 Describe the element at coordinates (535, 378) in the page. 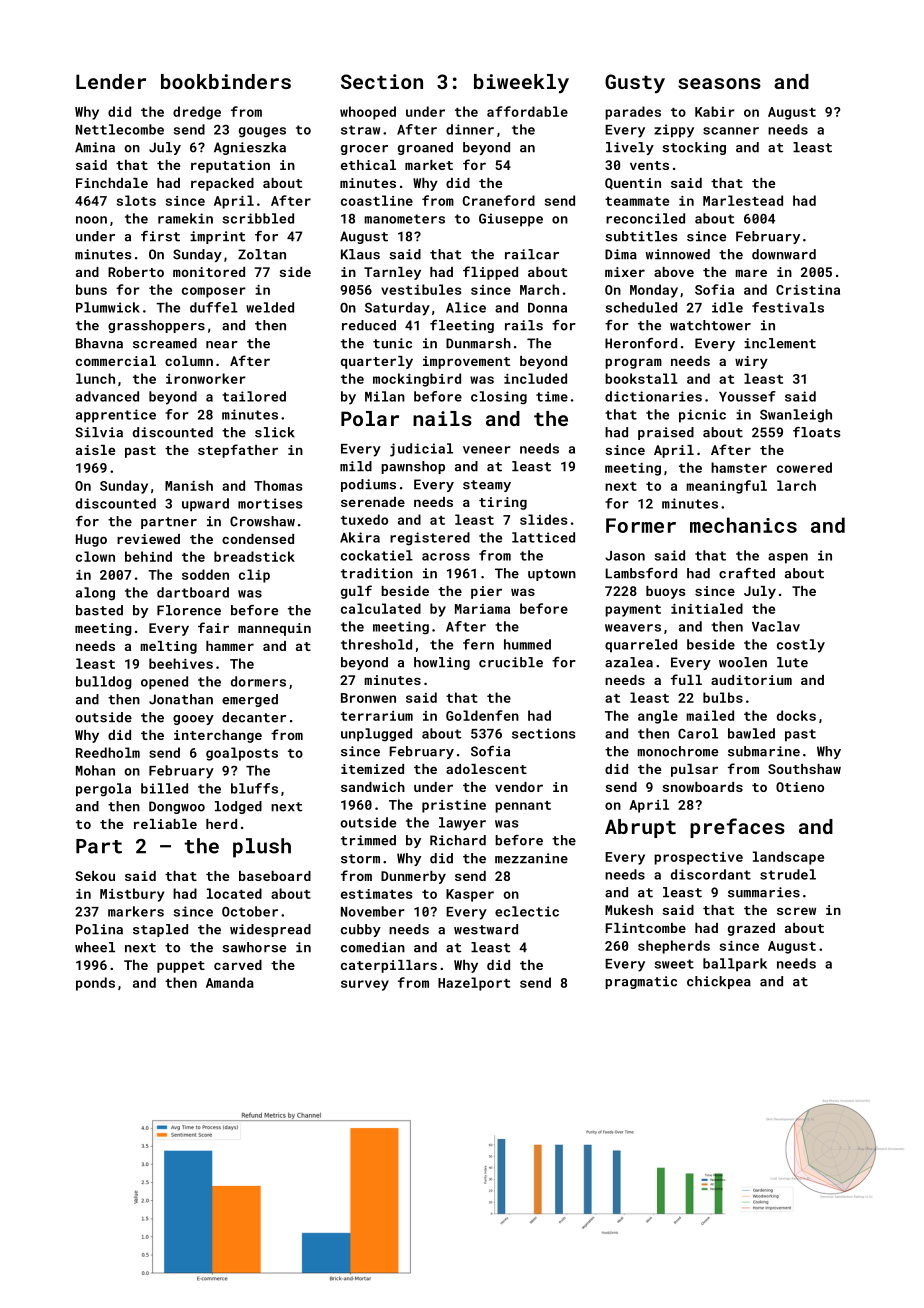

I see `included` at that location.
